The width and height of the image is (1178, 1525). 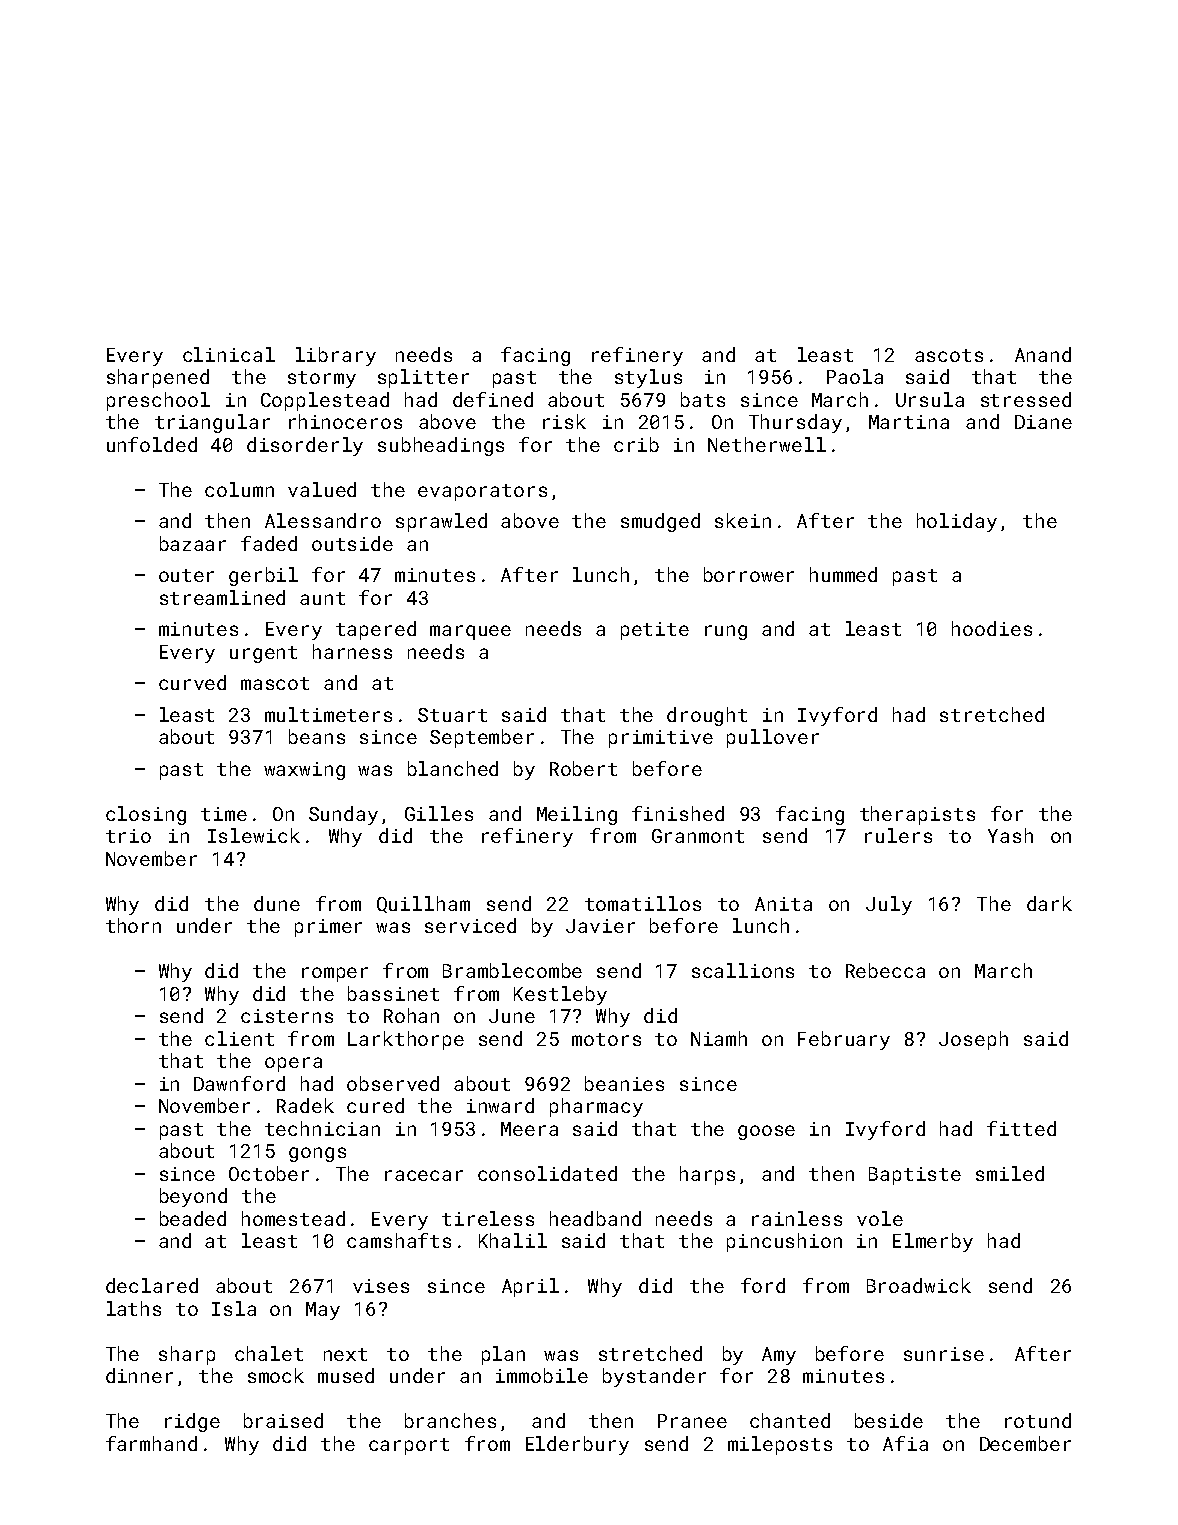 What do you see at coordinates (283, 1420) in the image?
I see `braised` at bounding box center [283, 1420].
